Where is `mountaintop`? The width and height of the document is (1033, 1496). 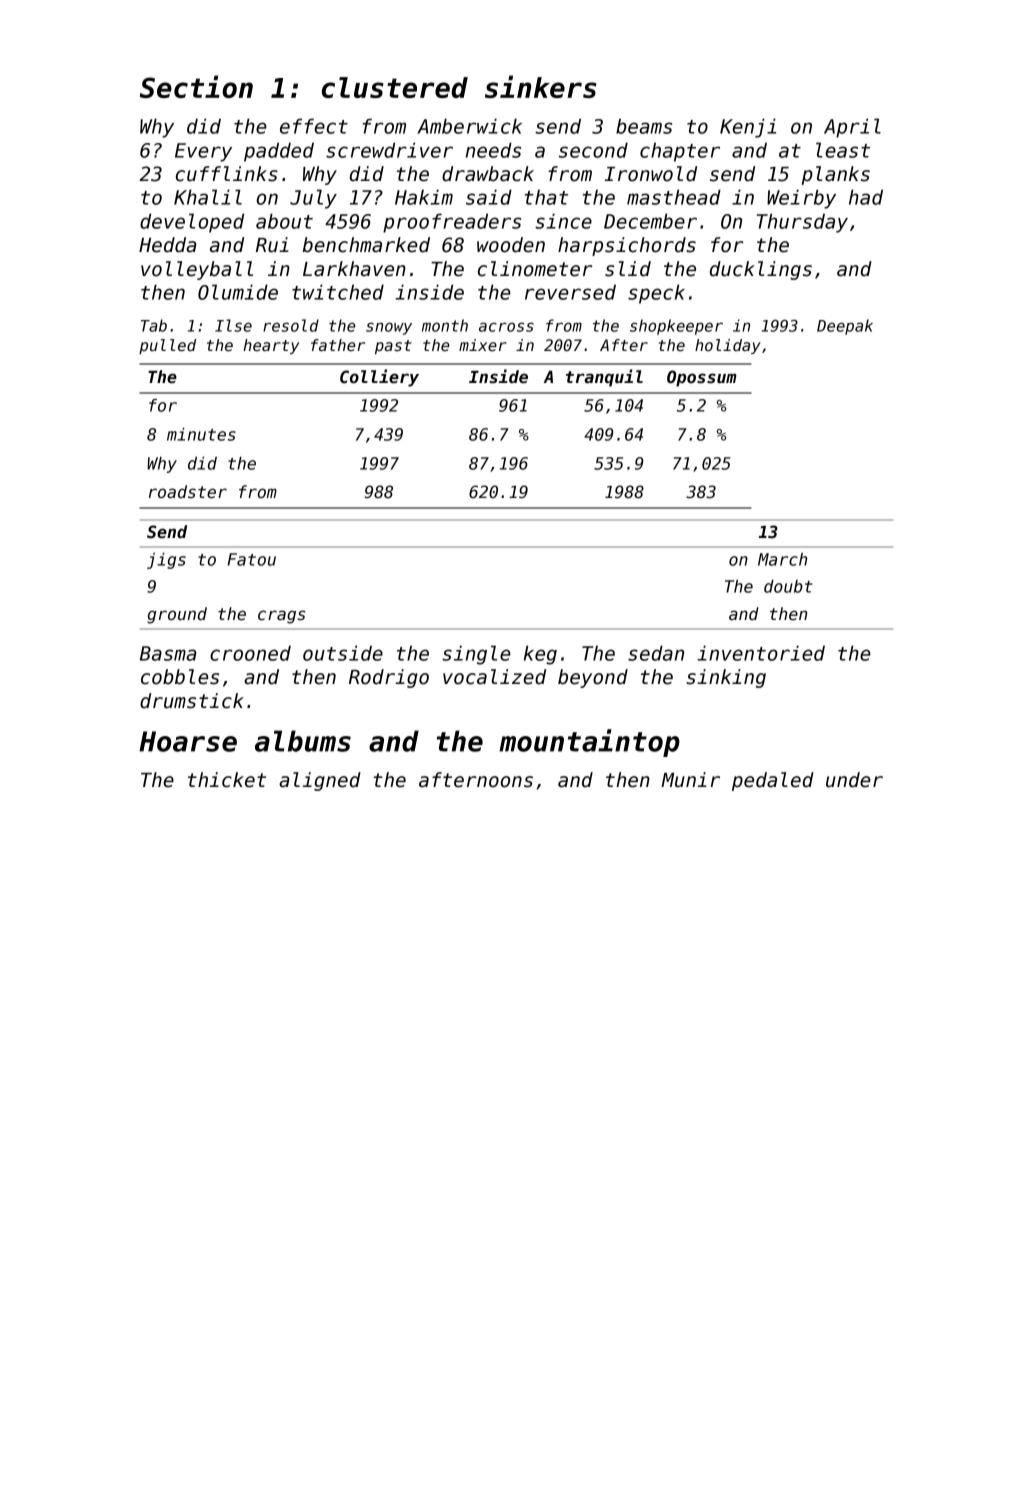 mountaintop is located at coordinates (589, 743).
